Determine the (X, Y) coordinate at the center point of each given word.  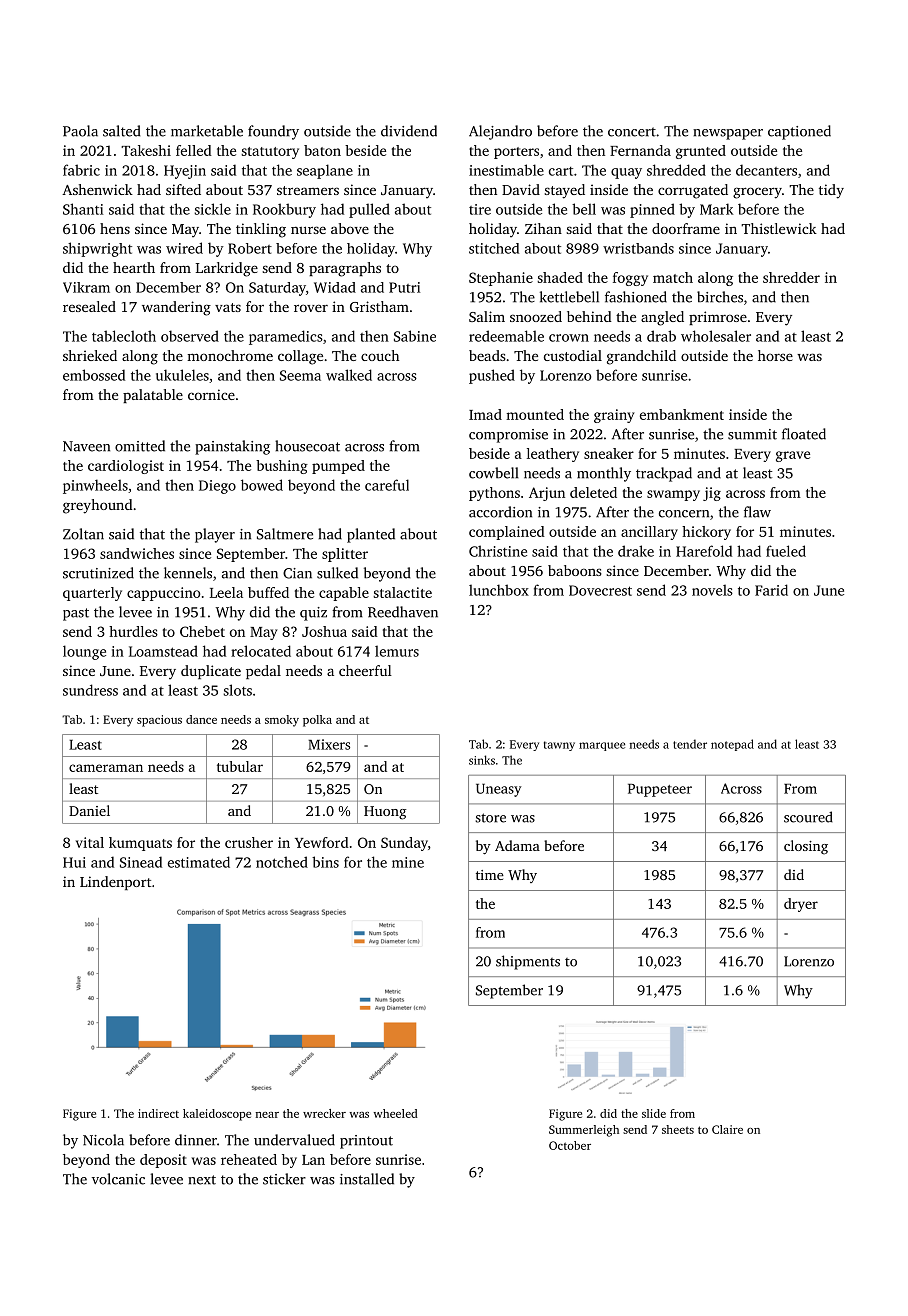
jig (712, 494)
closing (806, 847)
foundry (273, 132)
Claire (727, 1129)
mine (408, 862)
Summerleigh (584, 1131)
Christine (498, 551)
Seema (300, 375)
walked (349, 375)
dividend (409, 131)
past (76, 614)
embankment (682, 414)
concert (632, 132)
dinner (196, 1140)
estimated (199, 862)
